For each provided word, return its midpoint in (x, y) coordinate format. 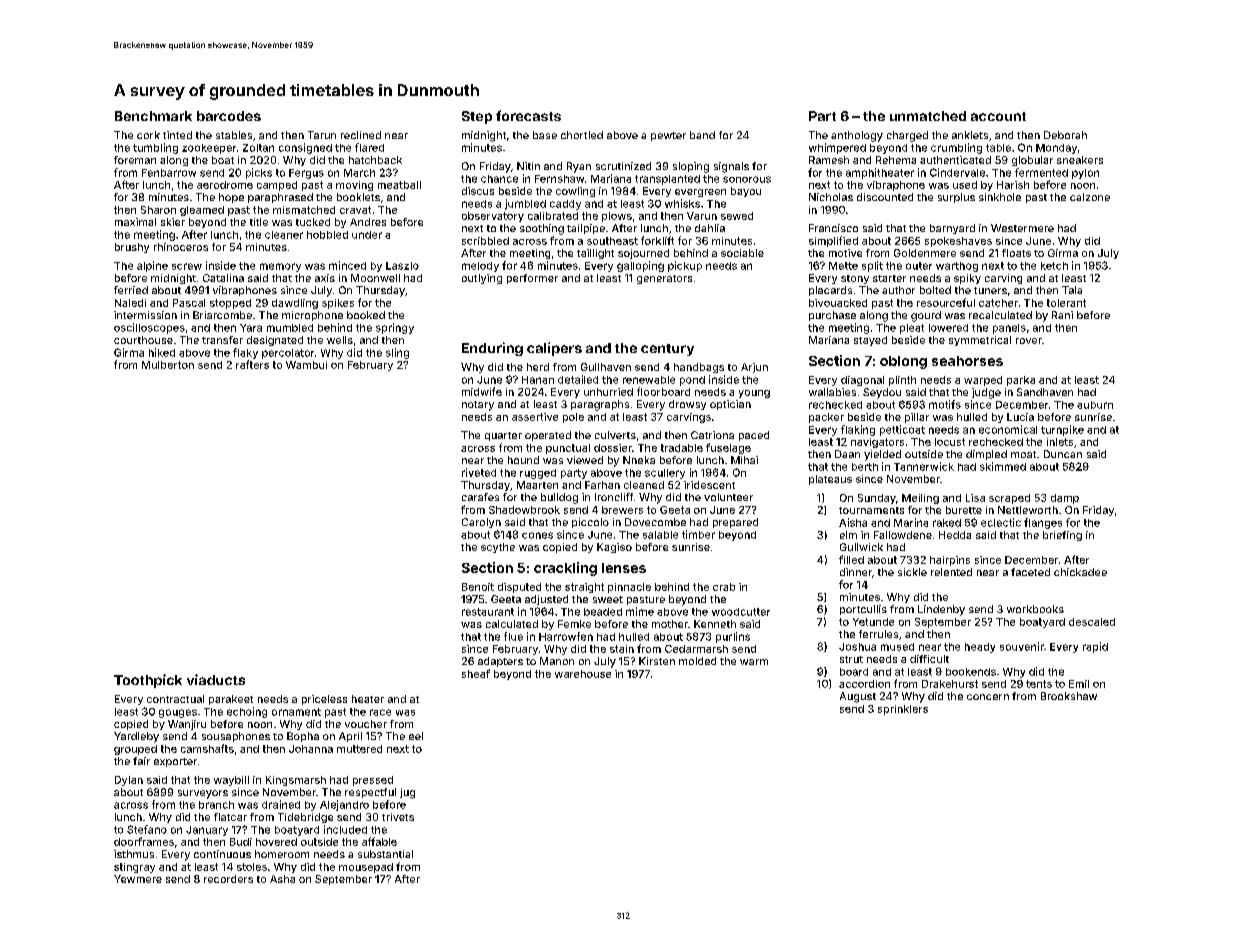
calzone (1090, 197)
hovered (276, 842)
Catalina (223, 278)
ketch (1054, 266)
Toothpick (148, 681)
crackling (565, 569)
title (259, 222)
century (667, 350)
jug (407, 793)
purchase (832, 316)
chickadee (1080, 572)
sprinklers (903, 710)
